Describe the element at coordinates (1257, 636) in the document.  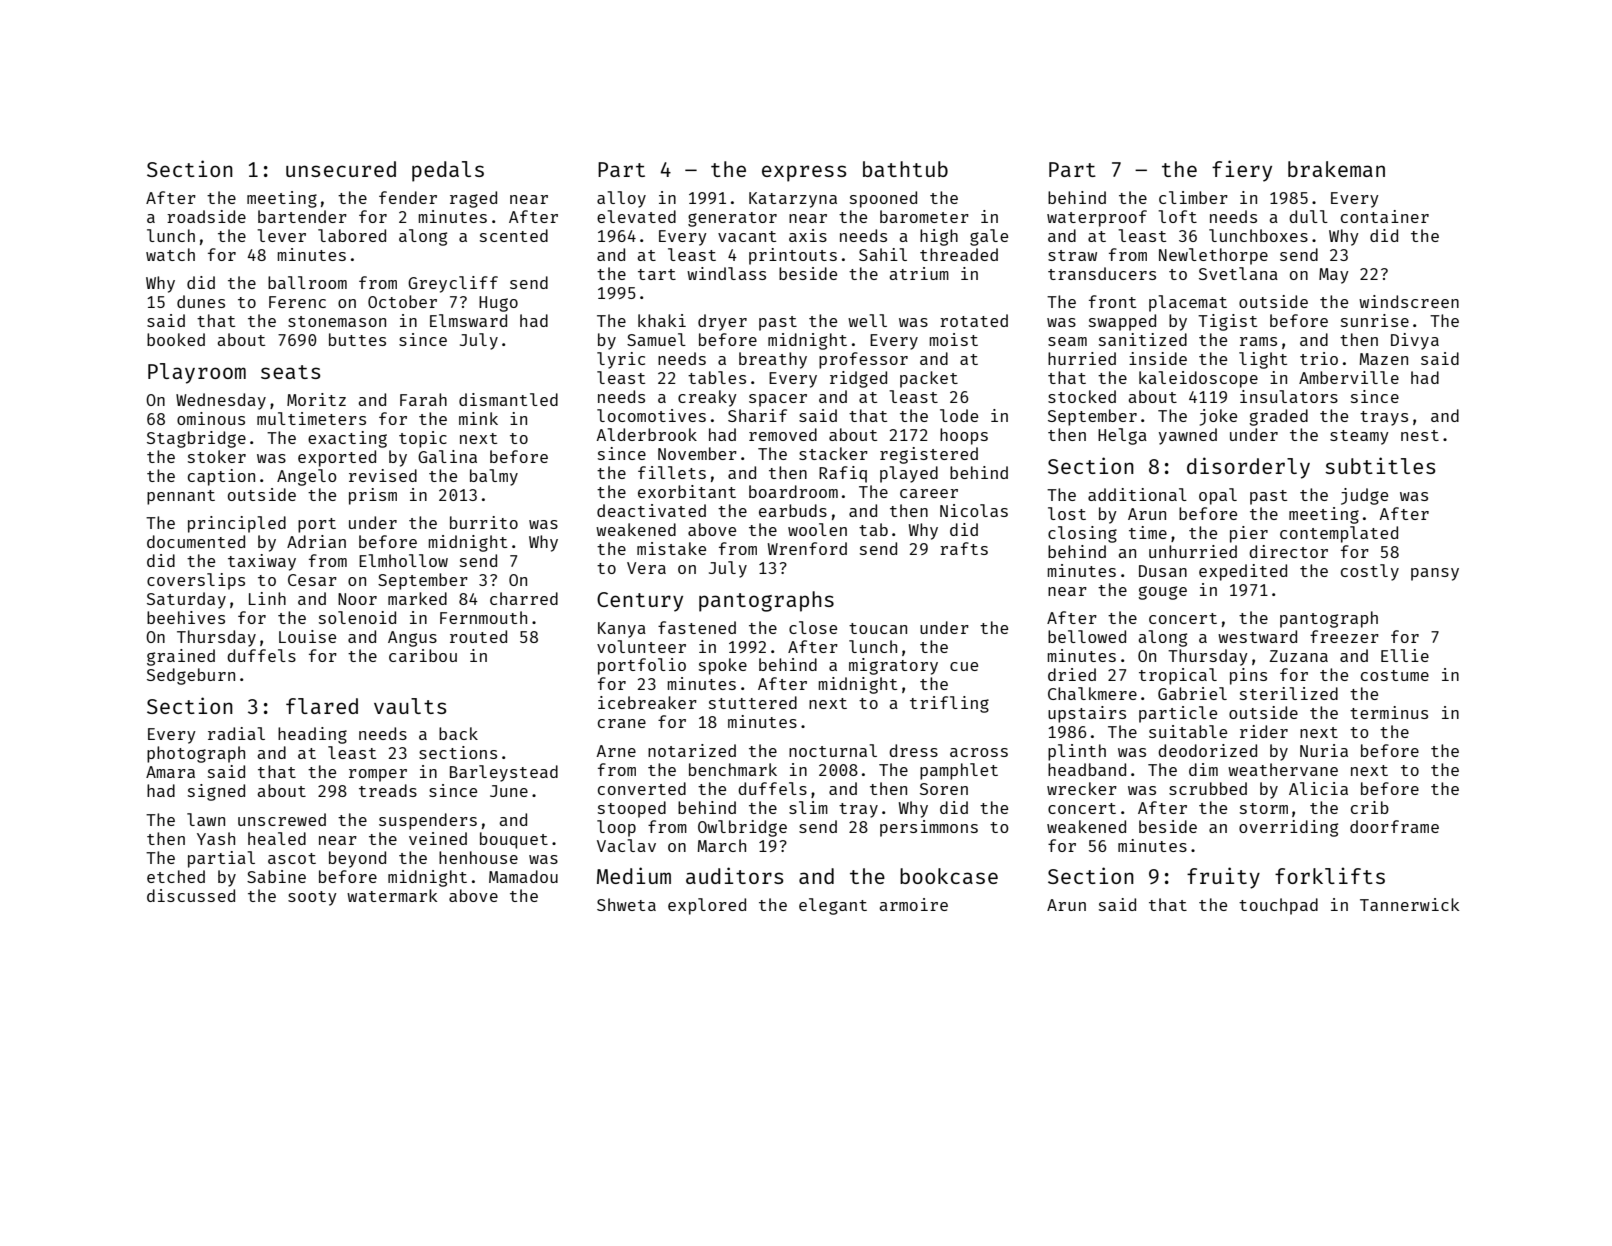
I see `westward` at that location.
